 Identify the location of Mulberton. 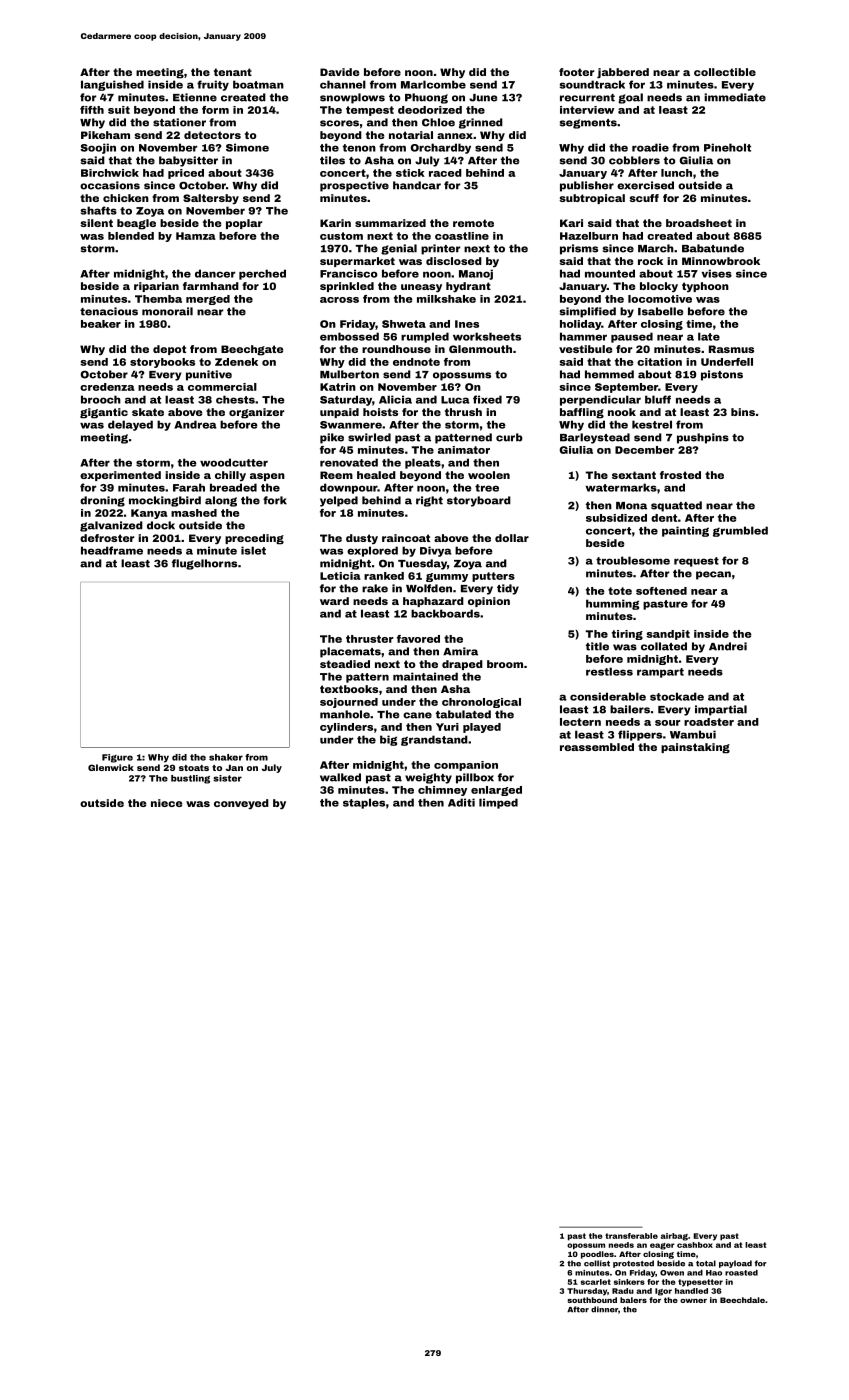
(349, 374).
